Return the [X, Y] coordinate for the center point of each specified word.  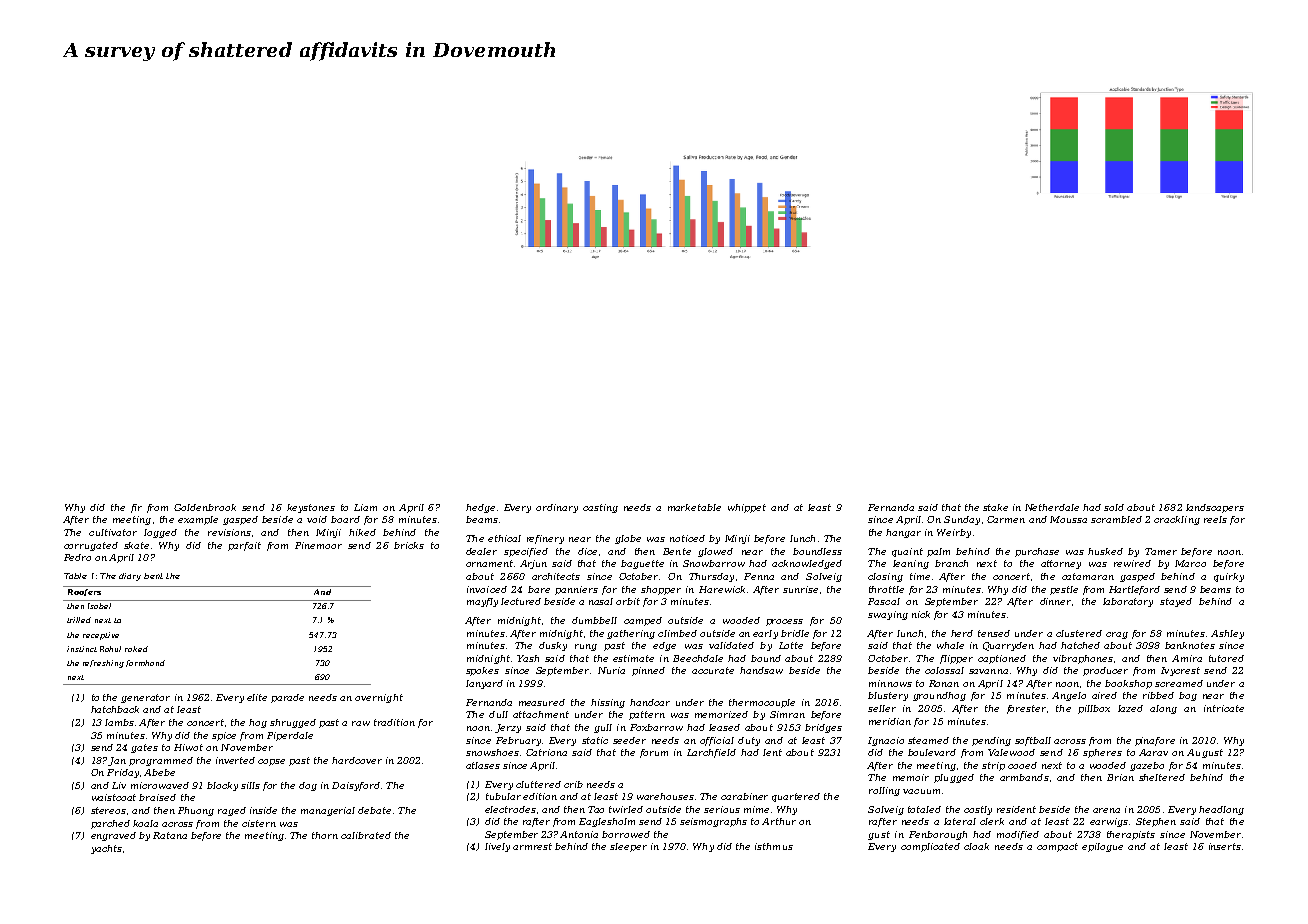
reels [1215, 519]
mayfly [482, 602]
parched [110, 824]
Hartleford [1134, 590]
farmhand [145, 663]
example [198, 520]
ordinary [557, 508]
